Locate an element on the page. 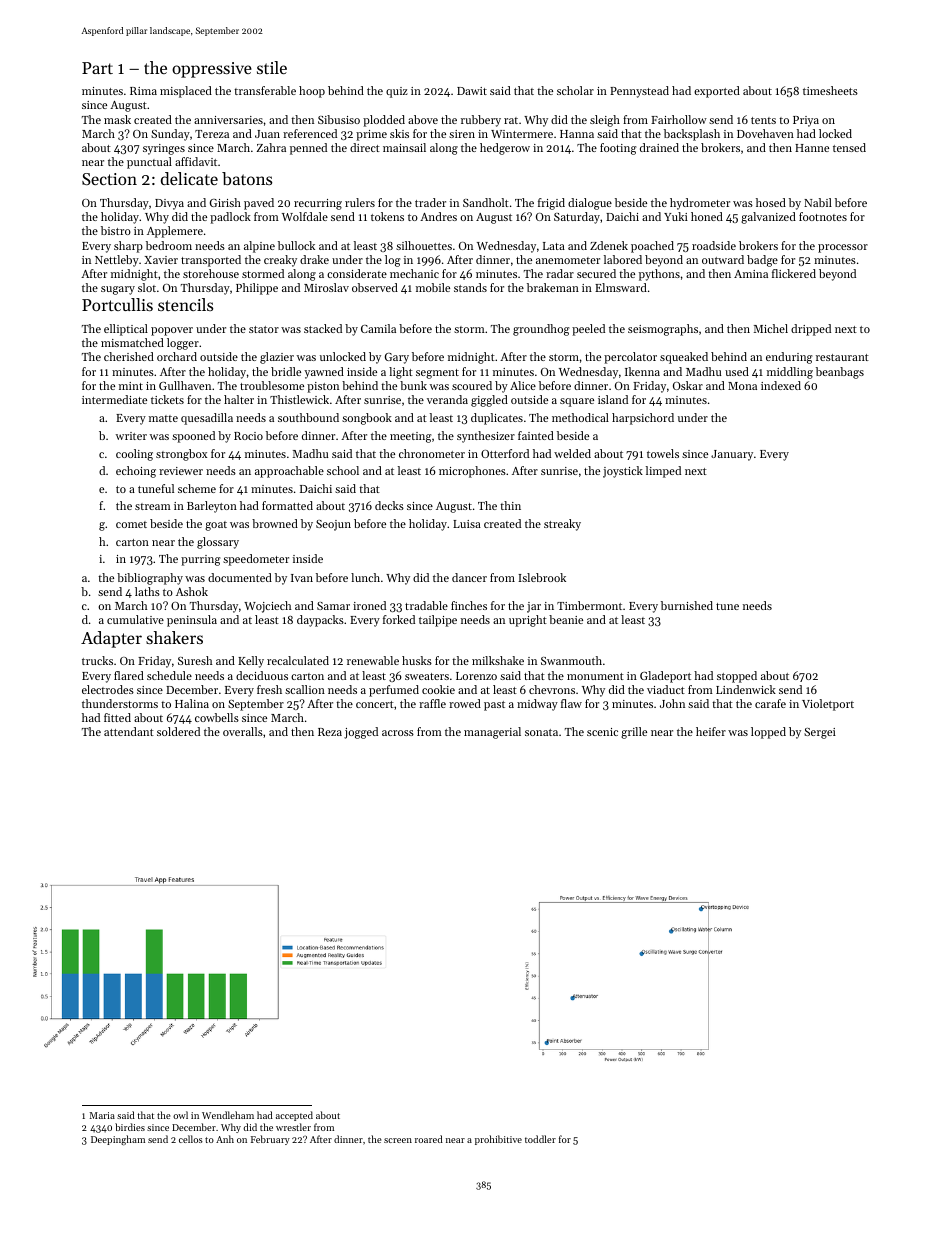  dripped is located at coordinates (811, 330).
